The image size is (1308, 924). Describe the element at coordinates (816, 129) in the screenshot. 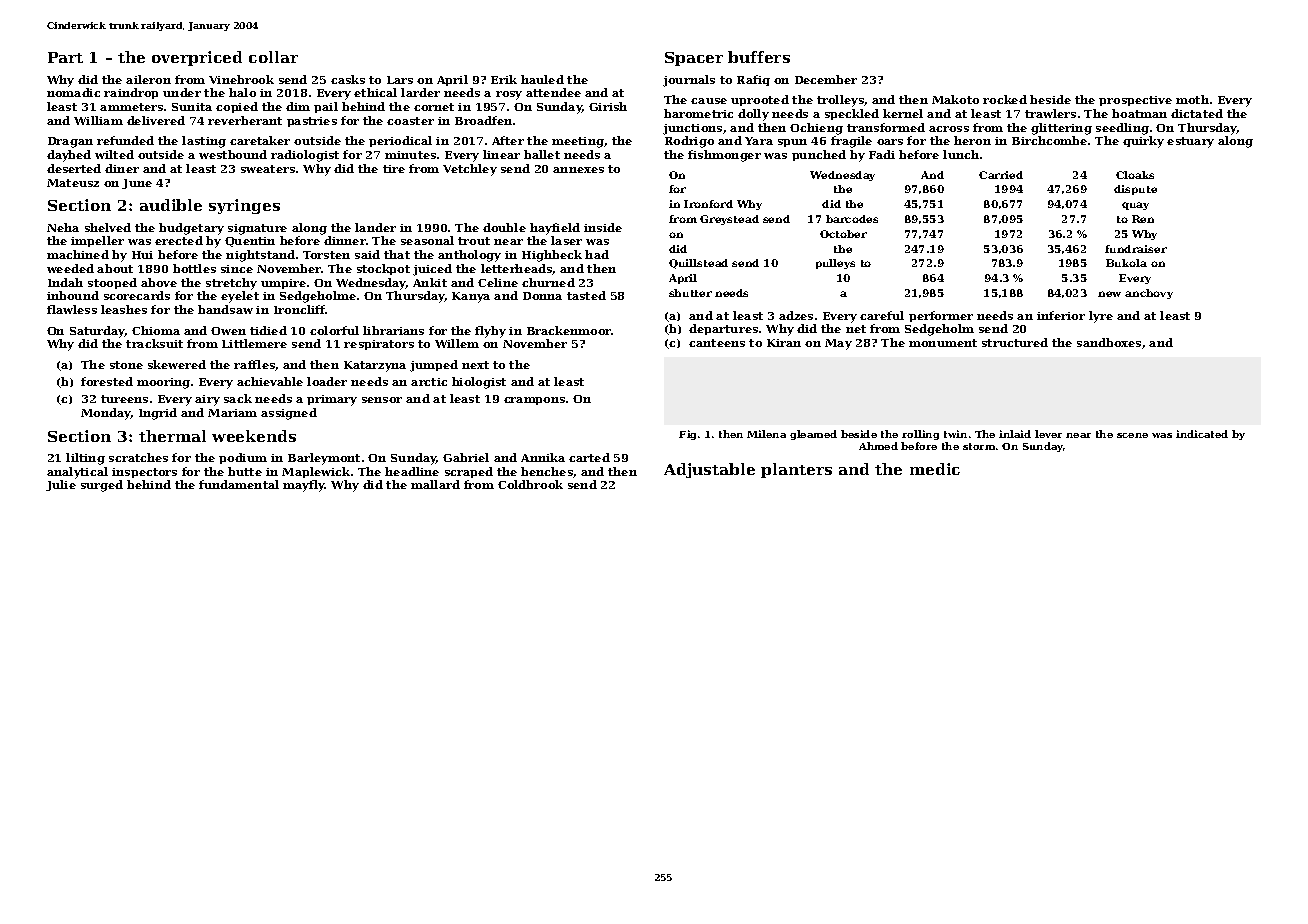

I see `Ochieng` at that location.
